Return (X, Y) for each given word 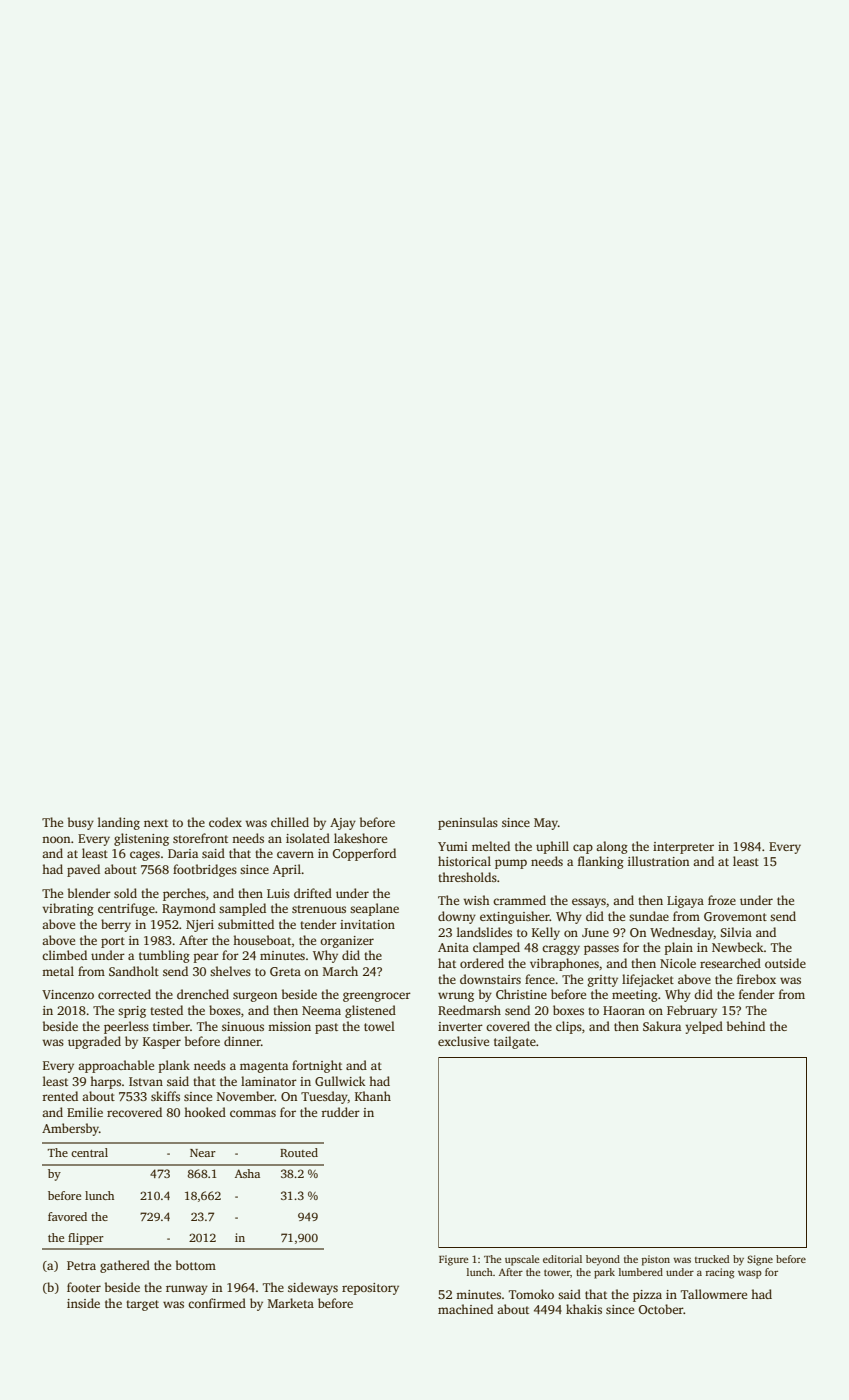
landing (119, 823)
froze (722, 900)
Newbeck (738, 947)
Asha (247, 1173)
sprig (132, 1012)
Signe (760, 1260)
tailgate (515, 1042)
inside (83, 1303)
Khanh (373, 1096)
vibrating (68, 909)
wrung (456, 997)
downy (457, 917)
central (89, 1152)
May (546, 824)
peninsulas (468, 823)
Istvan (146, 1081)
